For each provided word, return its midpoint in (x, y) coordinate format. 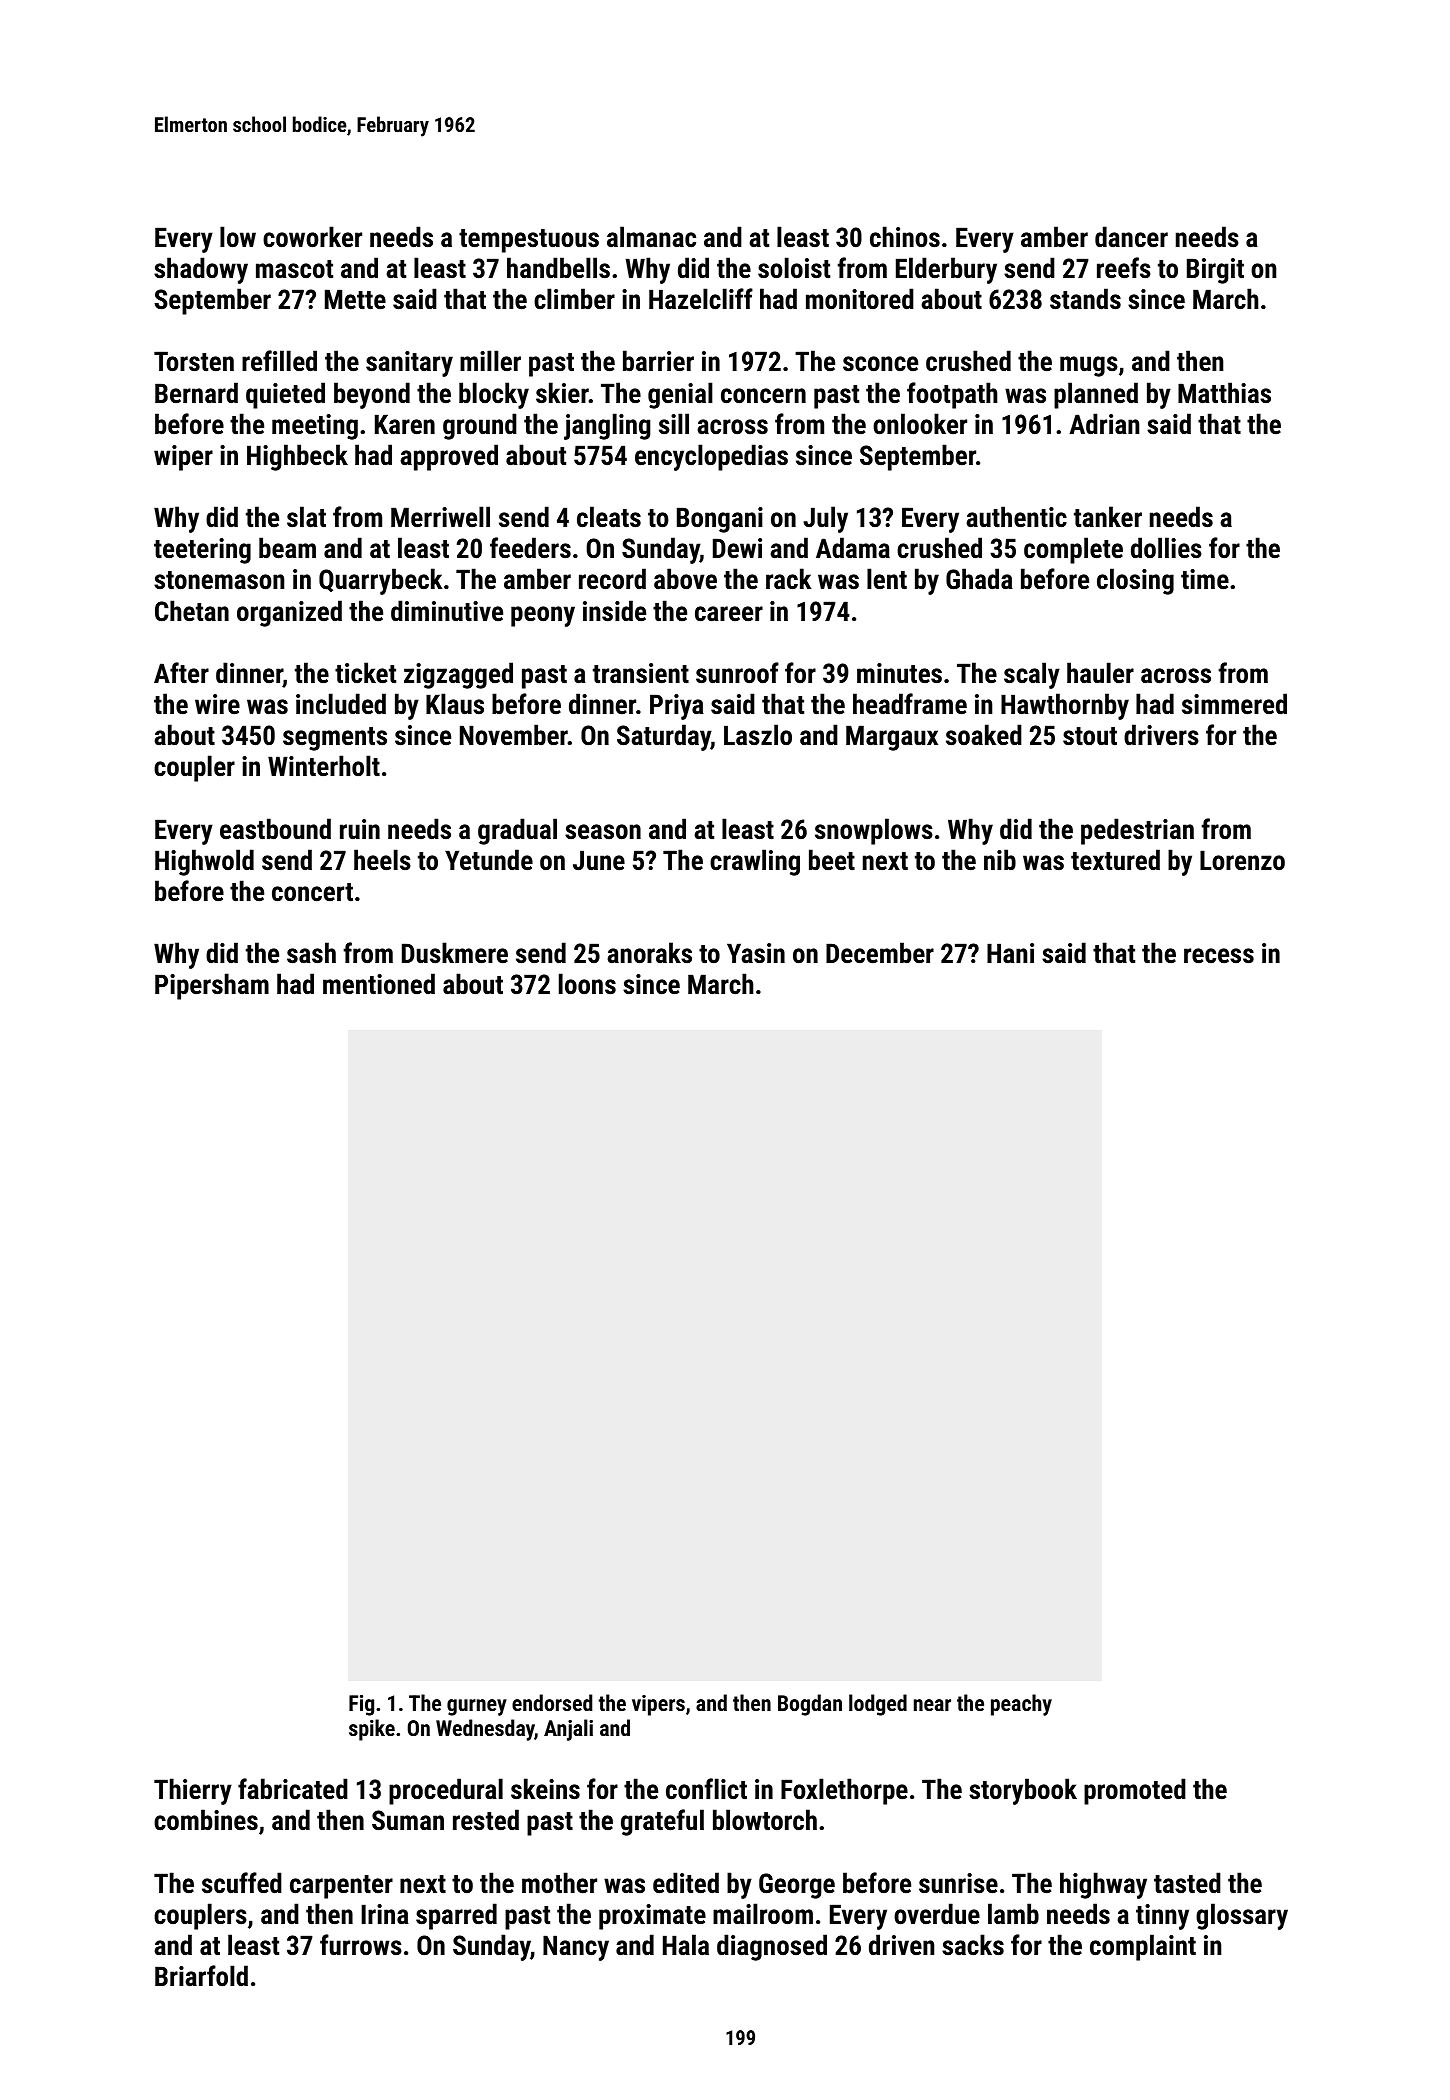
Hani (1010, 953)
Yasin (756, 953)
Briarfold (201, 1976)
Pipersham (212, 986)
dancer (1131, 237)
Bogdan (810, 1705)
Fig (361, 1705)
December (880, 953)
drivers (1161, 735)
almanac (651, 237)
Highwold (204, 862)
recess (1219, 956)
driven (901, 1945)
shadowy (201, 270)
